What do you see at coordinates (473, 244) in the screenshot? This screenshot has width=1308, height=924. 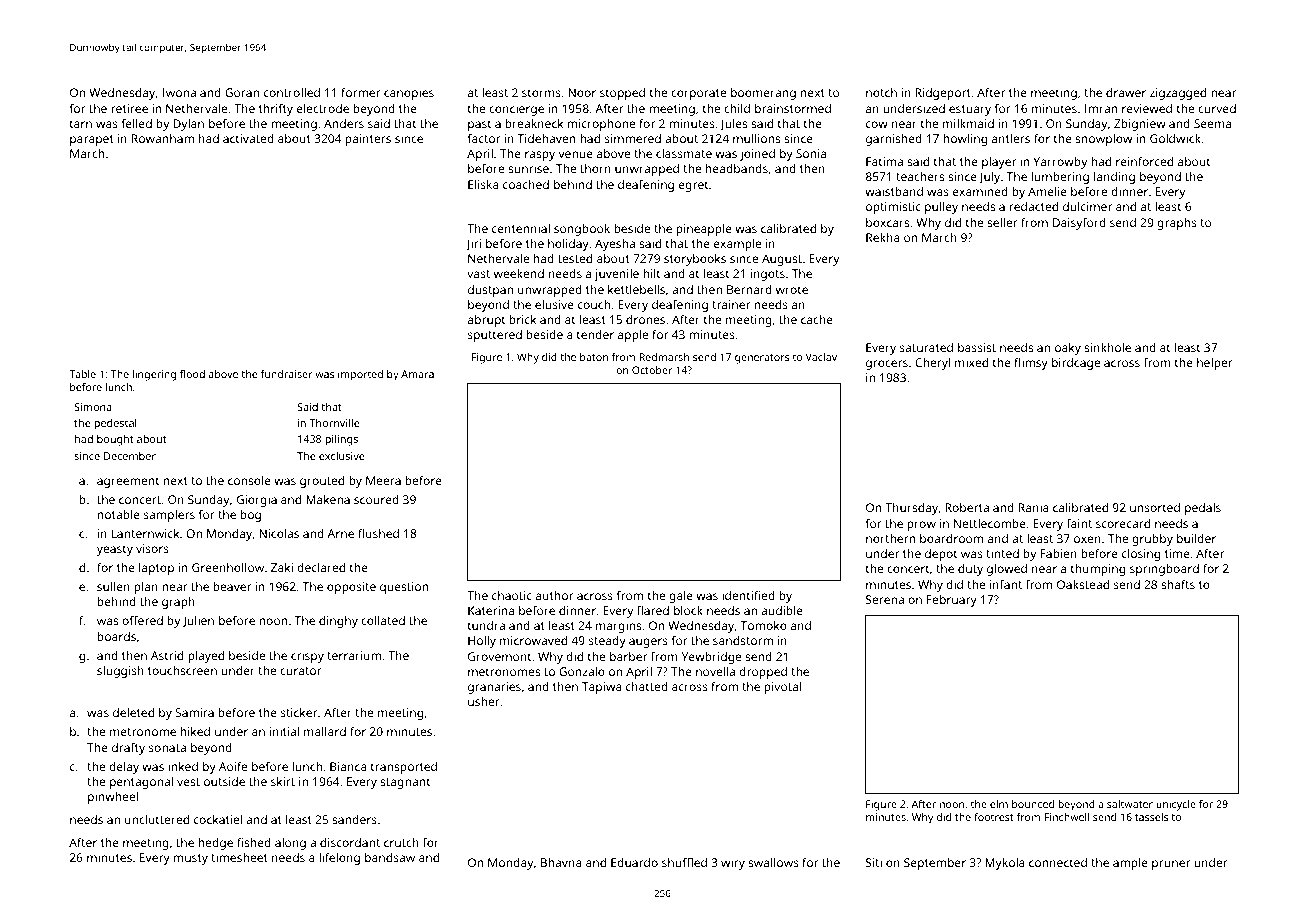 I see `Jiri` at bounding box center [473, 244].
